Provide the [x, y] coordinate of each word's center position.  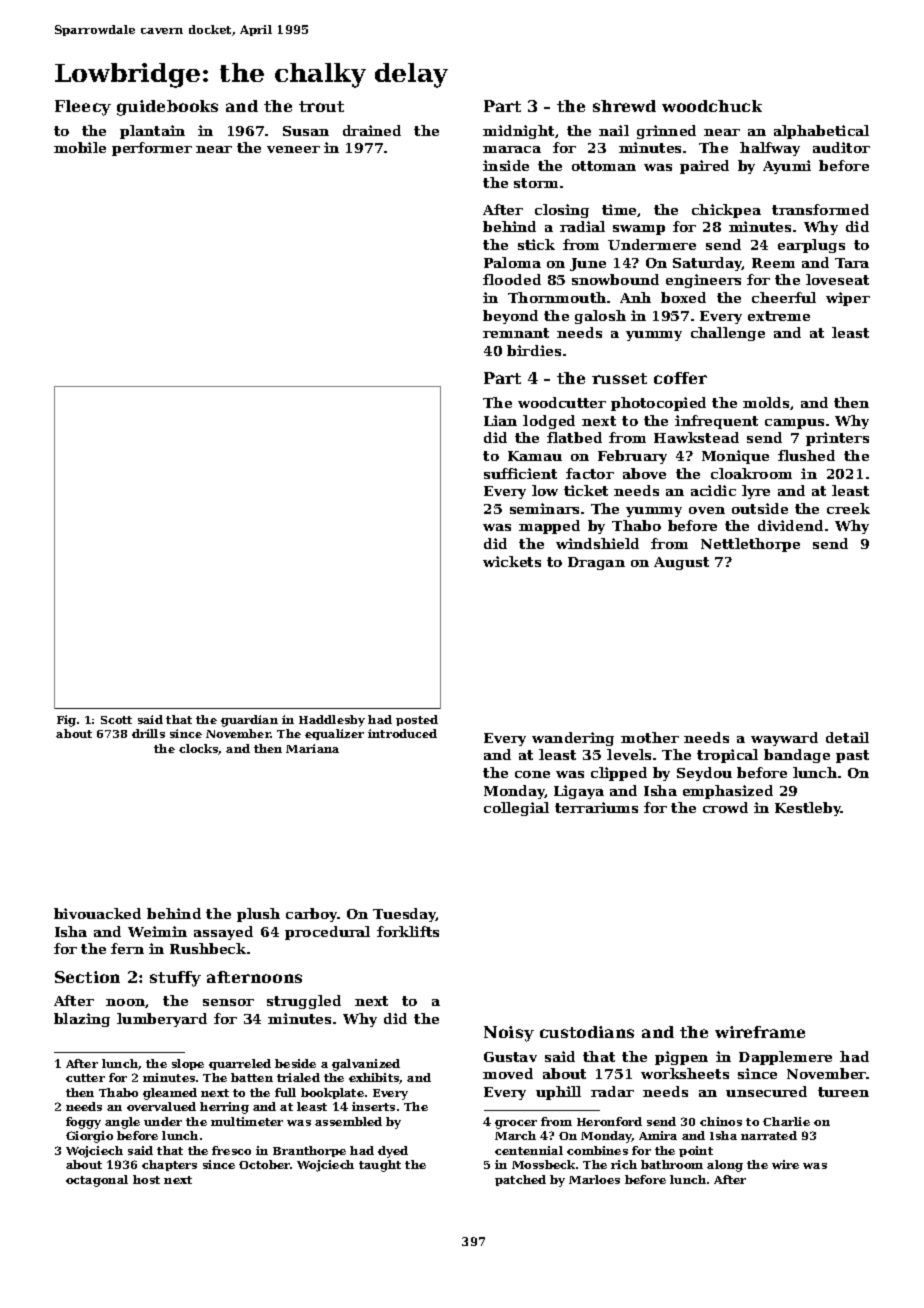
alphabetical [821, 132]
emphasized [728, 792]
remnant [516, 333]
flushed [806, 455]
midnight [518, 132]
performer [152, 149]
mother [650, 737]
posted [417, 720]
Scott [116, 720]
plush [258, 915]
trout [321, 106]
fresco [231, 1150]
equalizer [334, 734]
